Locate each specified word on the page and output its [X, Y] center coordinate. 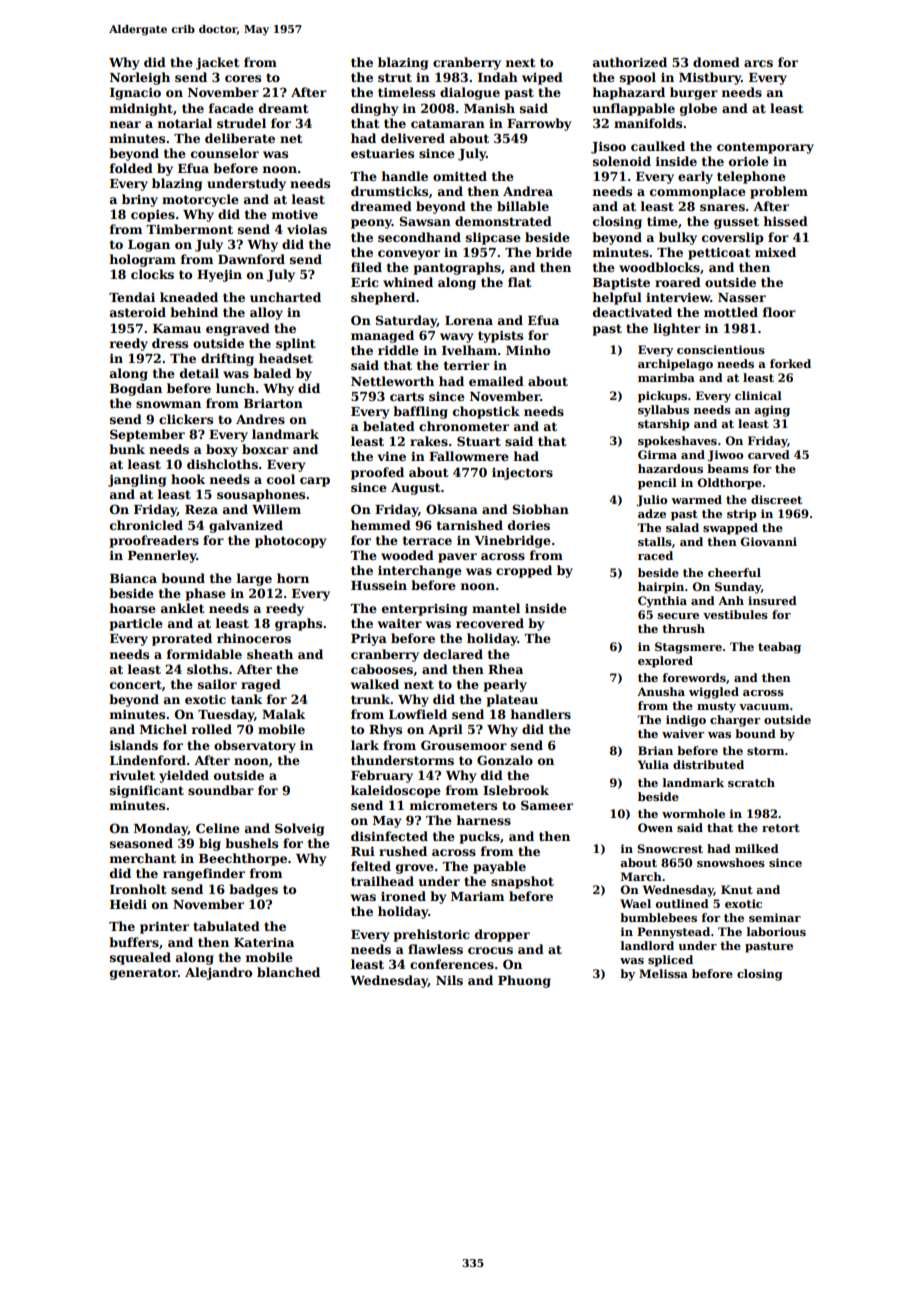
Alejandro [218, 973]
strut [395, 77]
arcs [758, 63]
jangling [137, 480]
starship [664, 425]
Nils [449, 980]
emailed [496, 381]
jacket [218, 63]
